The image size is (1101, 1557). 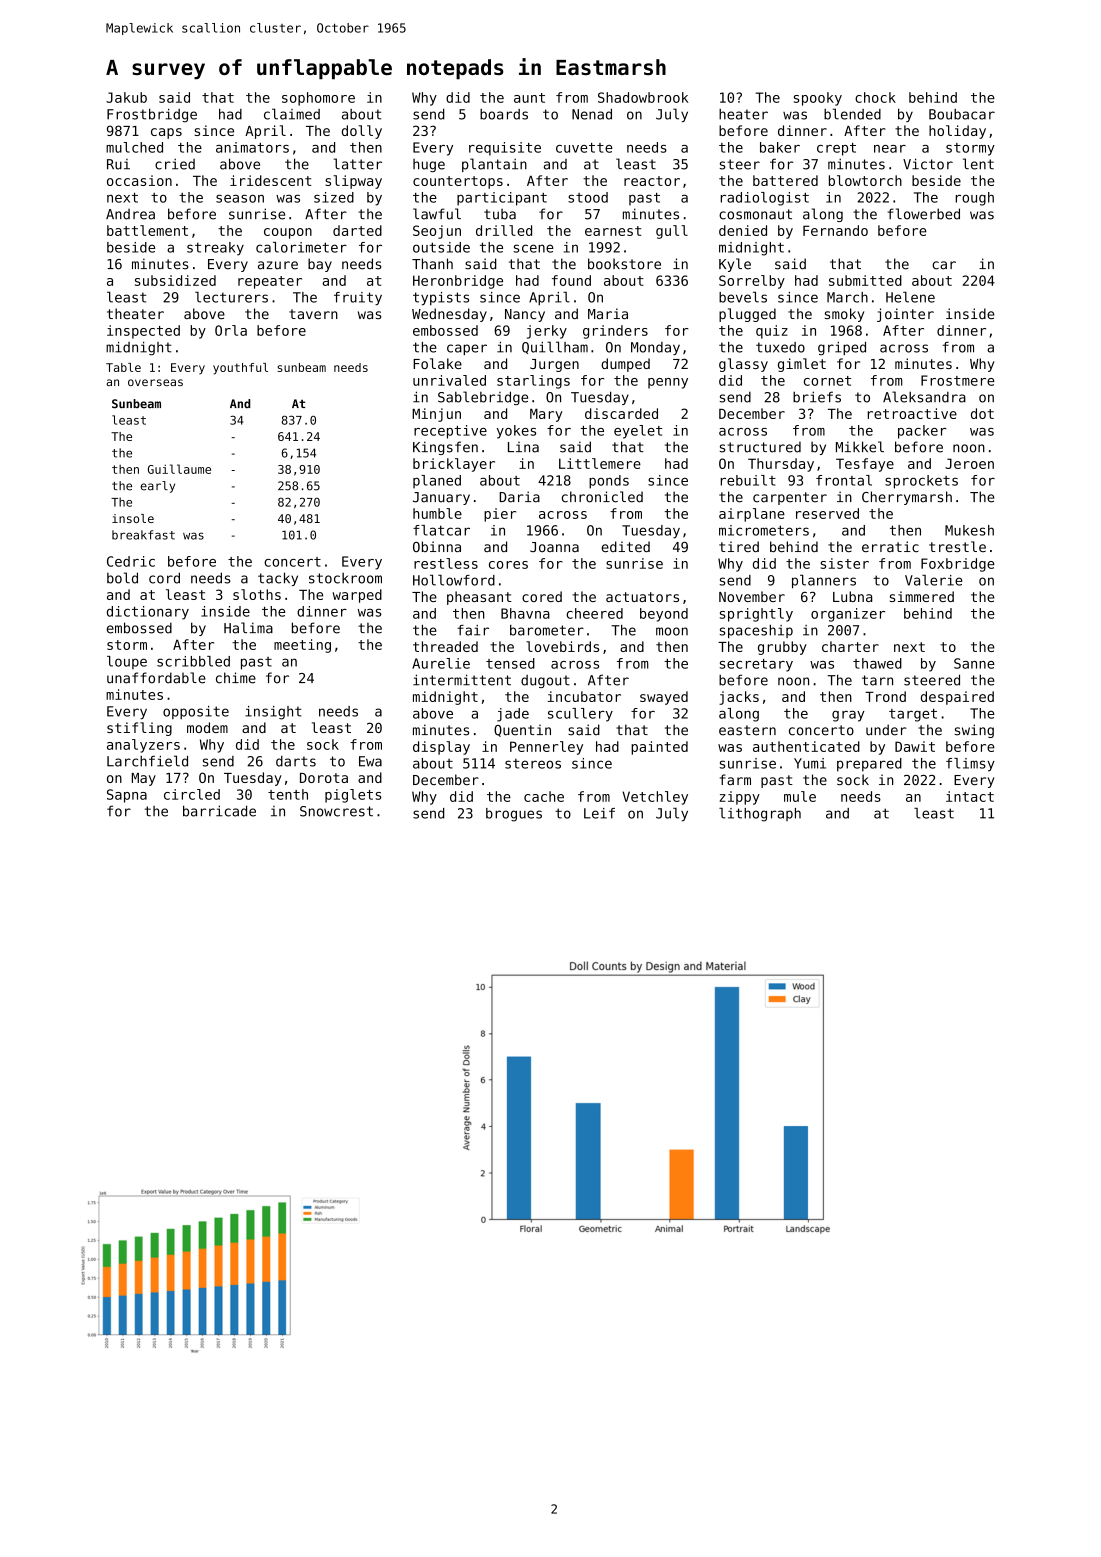 What do you see at coordinates (818, 99) in the screenshot?
I see `spooky` at bounding box center [818, 99].
